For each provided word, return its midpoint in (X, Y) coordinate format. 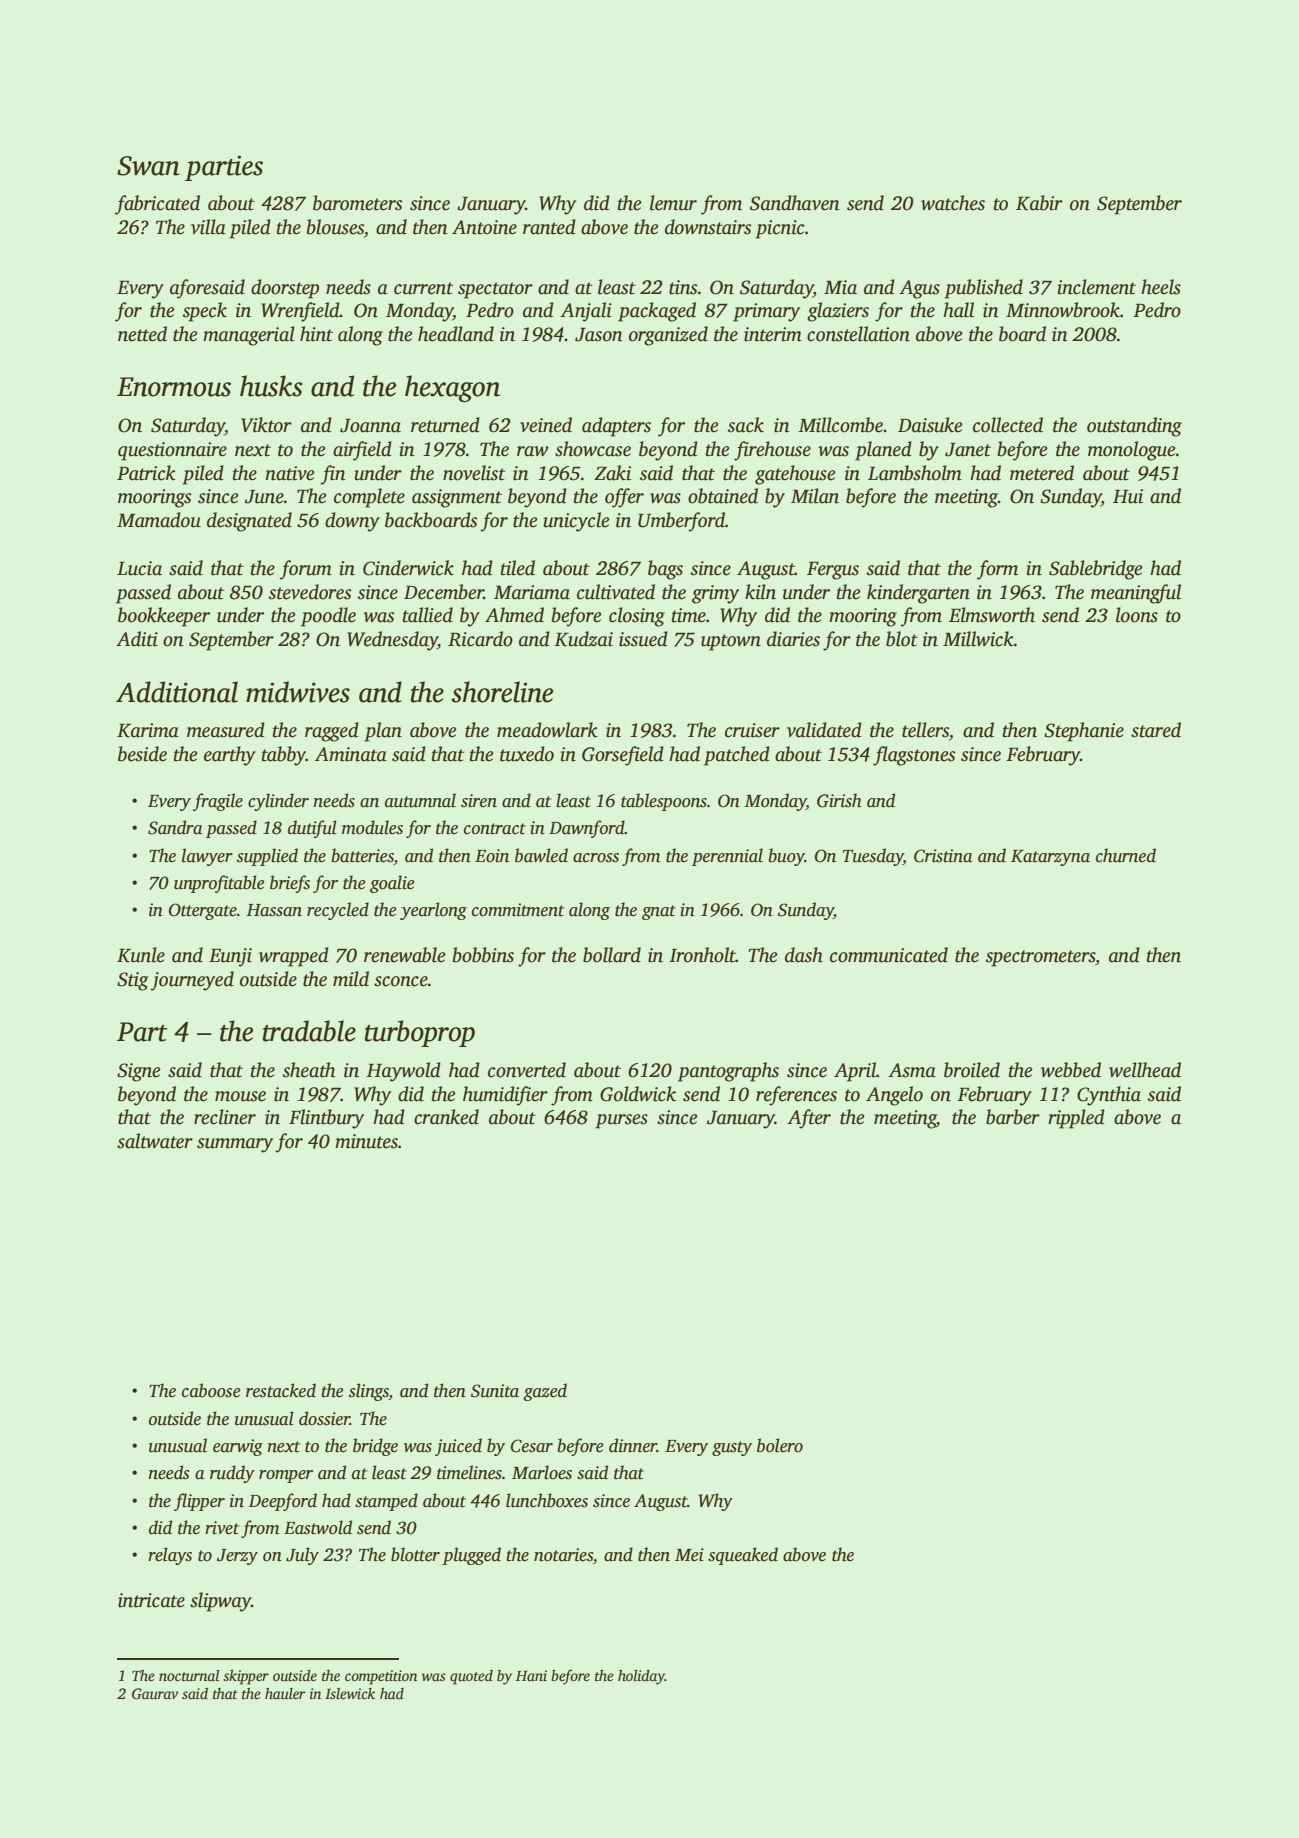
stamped (386, 1502)
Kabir (1039, 203)
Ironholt (702, 955)
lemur (673, 203)
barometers (357, 203)
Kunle (141, 955)
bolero (780, 1445)
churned (1126, 855)
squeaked (743, 1556)
